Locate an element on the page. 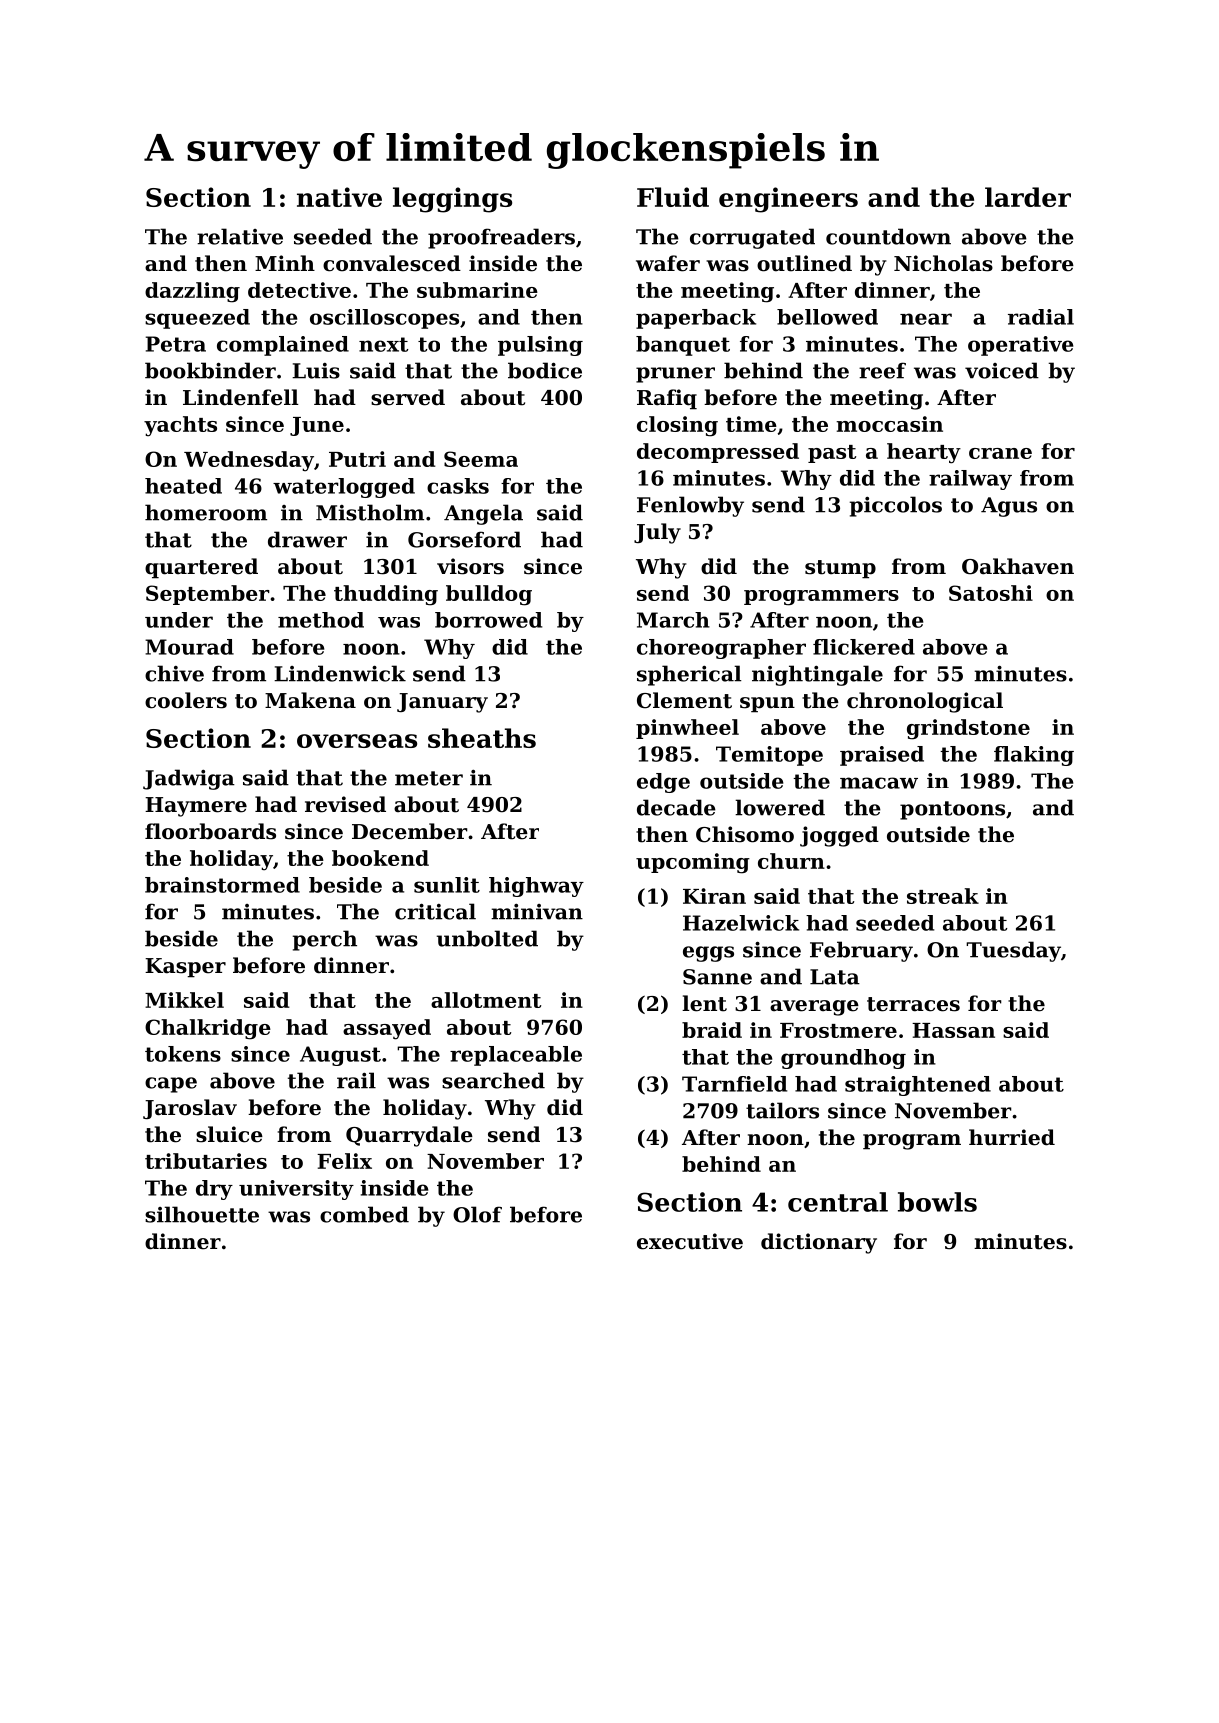 This document has width=1219, height=1723. countdown is located at coordinates (888, 236).
